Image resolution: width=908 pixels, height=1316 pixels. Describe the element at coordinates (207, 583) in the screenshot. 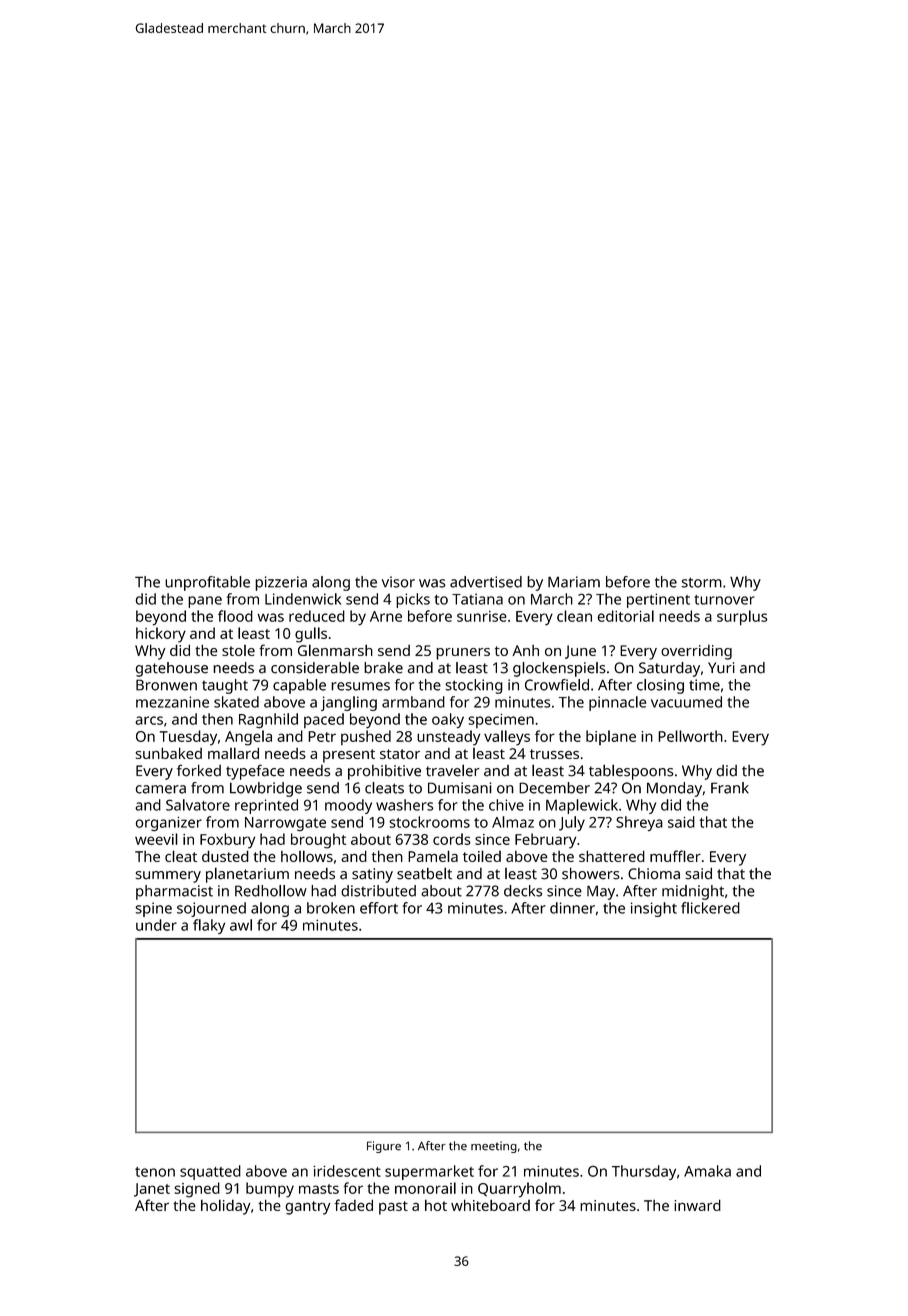

I see `unprofitable` at that location.
